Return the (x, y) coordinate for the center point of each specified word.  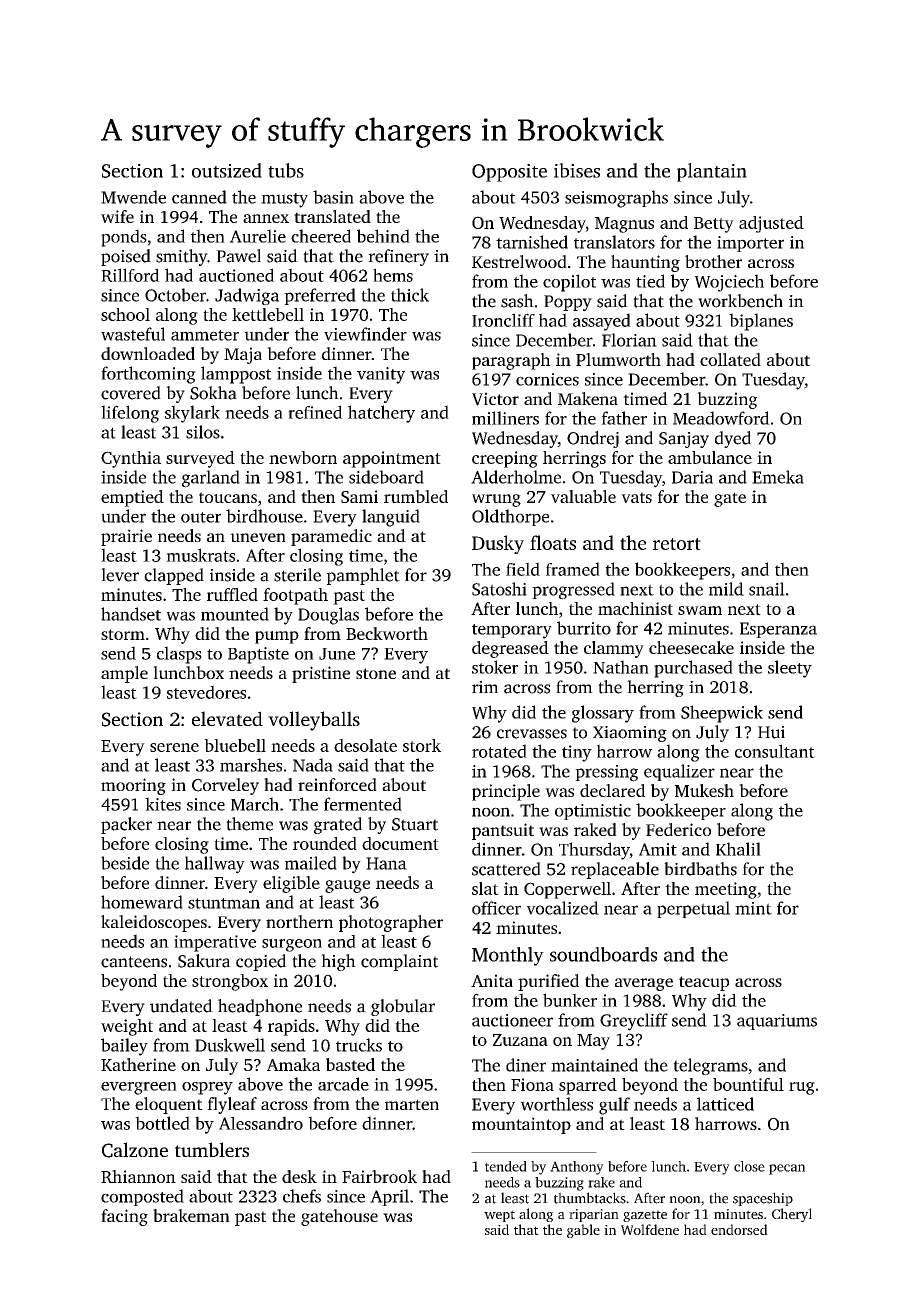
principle (506, 792)
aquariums (777, 1022)
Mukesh (704, 790)
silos (203, 432)
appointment (392, 459)
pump (277, 637)
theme (249, 824)
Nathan (621, 667)
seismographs (616, 199)
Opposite (509, 173)
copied (261, 962)
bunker (570, 1000)
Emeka (778, 477)
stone (376, 673)
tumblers (212, 1149)
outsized (227, 170)
